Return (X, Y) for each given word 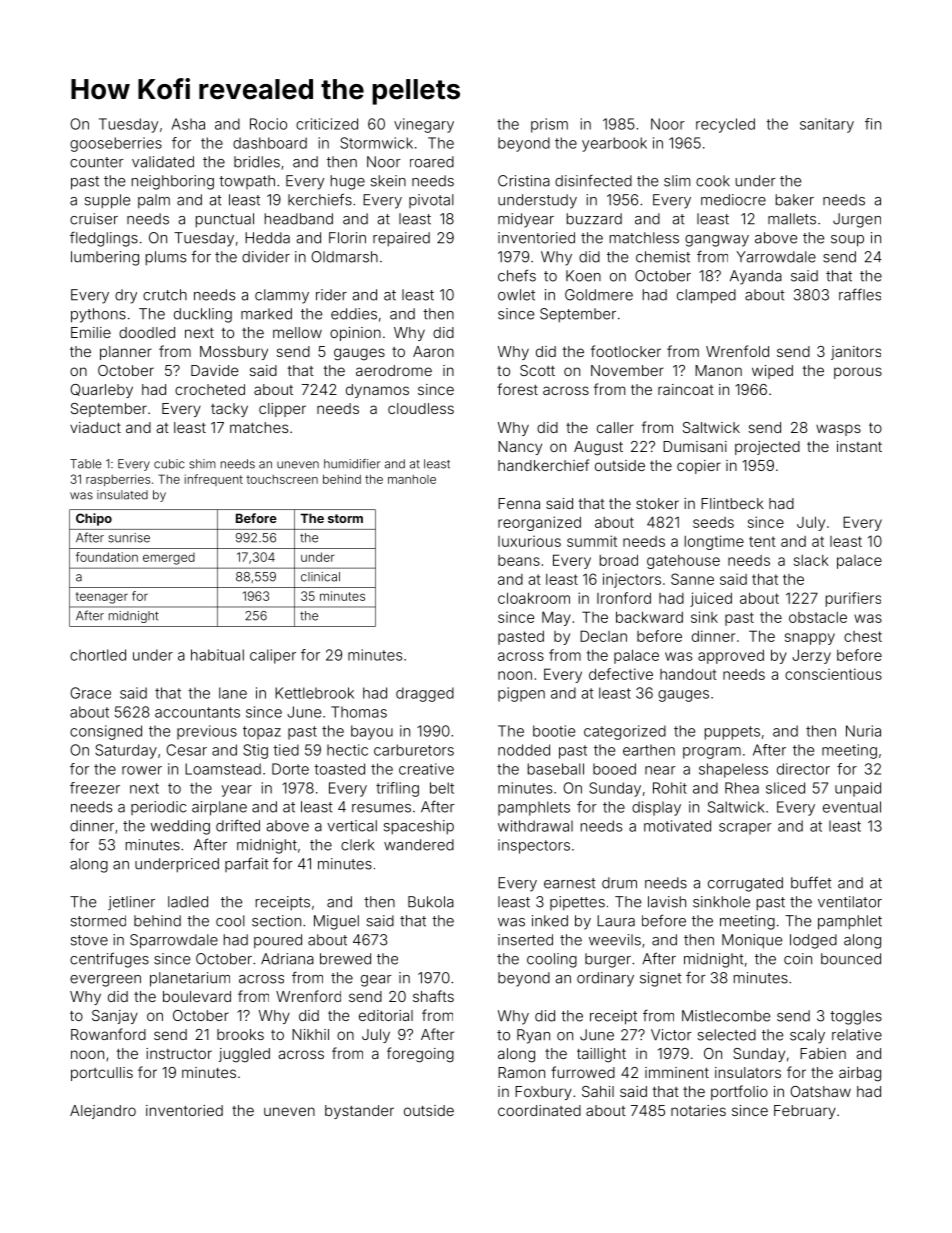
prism (549, 125)
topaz (262, 733)
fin (873, 124)
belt (442, 788)
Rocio (268, 124)
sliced (785, 788)
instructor (179, 1053)
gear (376, 981)
